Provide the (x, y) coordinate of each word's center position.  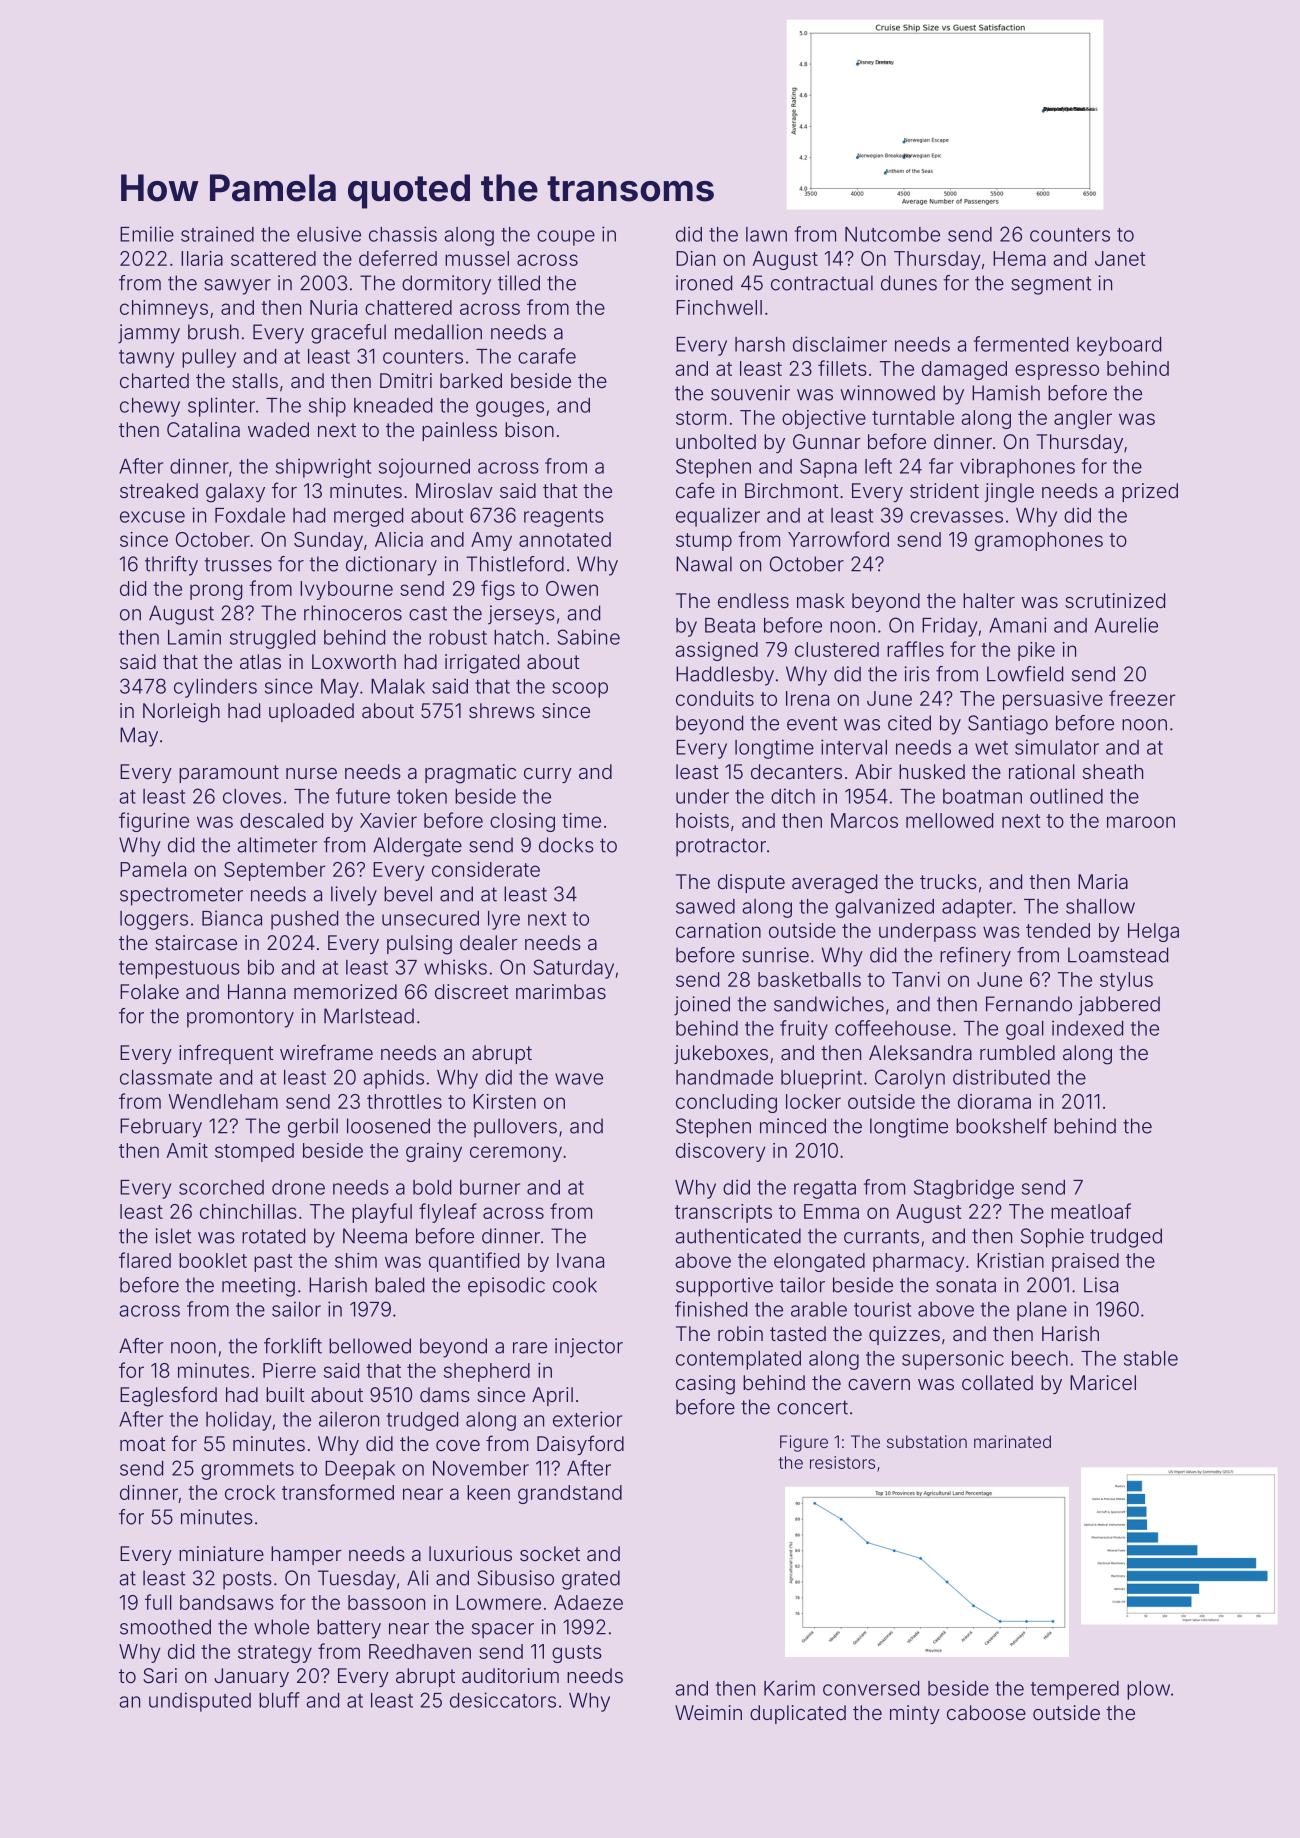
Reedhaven (420, 1651)
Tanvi (916, 979)
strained (217, 234)
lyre (504, 920)
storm (701, 418)
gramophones (1039, 541)
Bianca (232, 918)
